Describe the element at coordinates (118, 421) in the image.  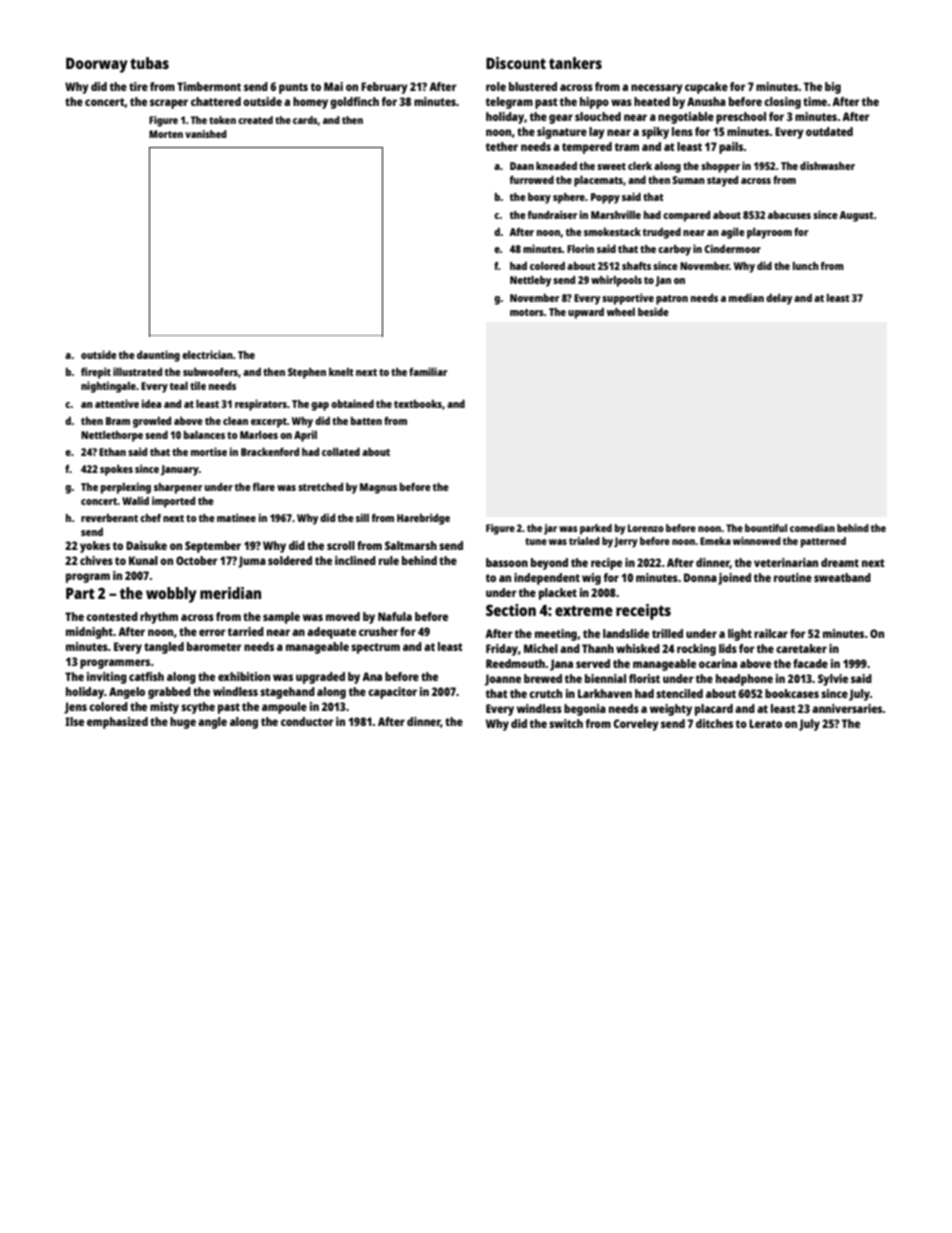
I see `Bram` at that location.
